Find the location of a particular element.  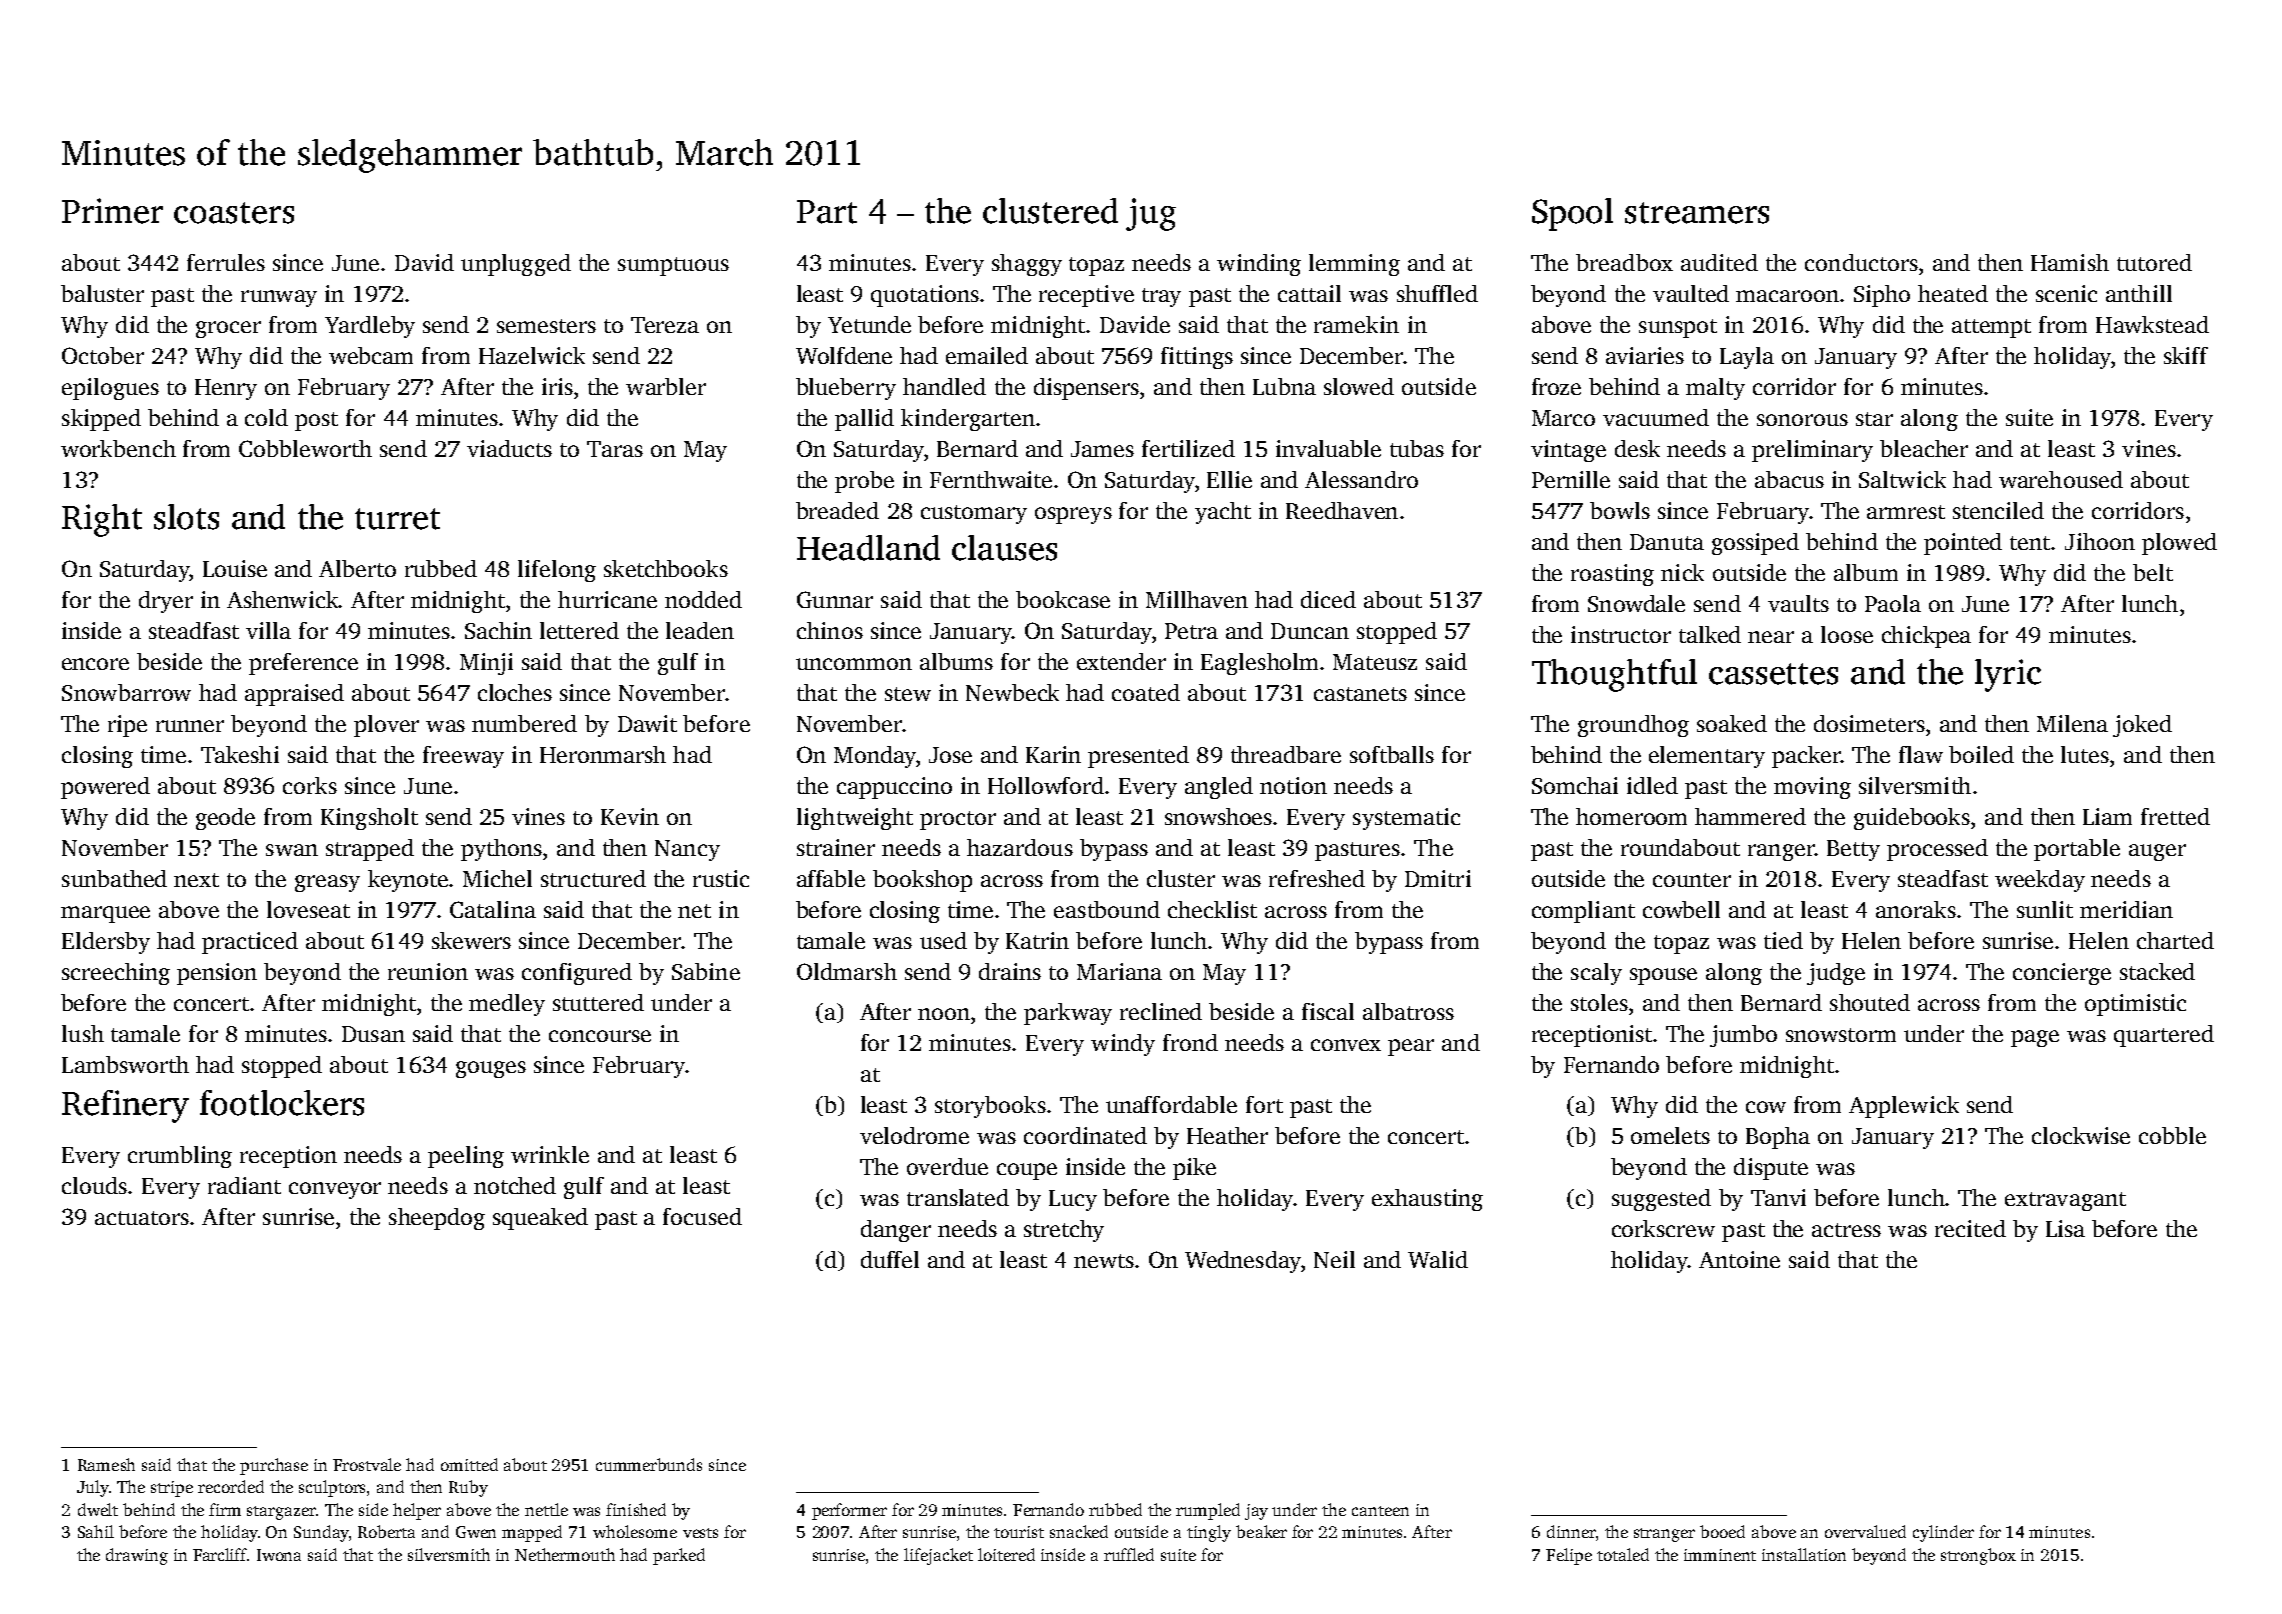

semesters is located at coordinates (546, 326).
